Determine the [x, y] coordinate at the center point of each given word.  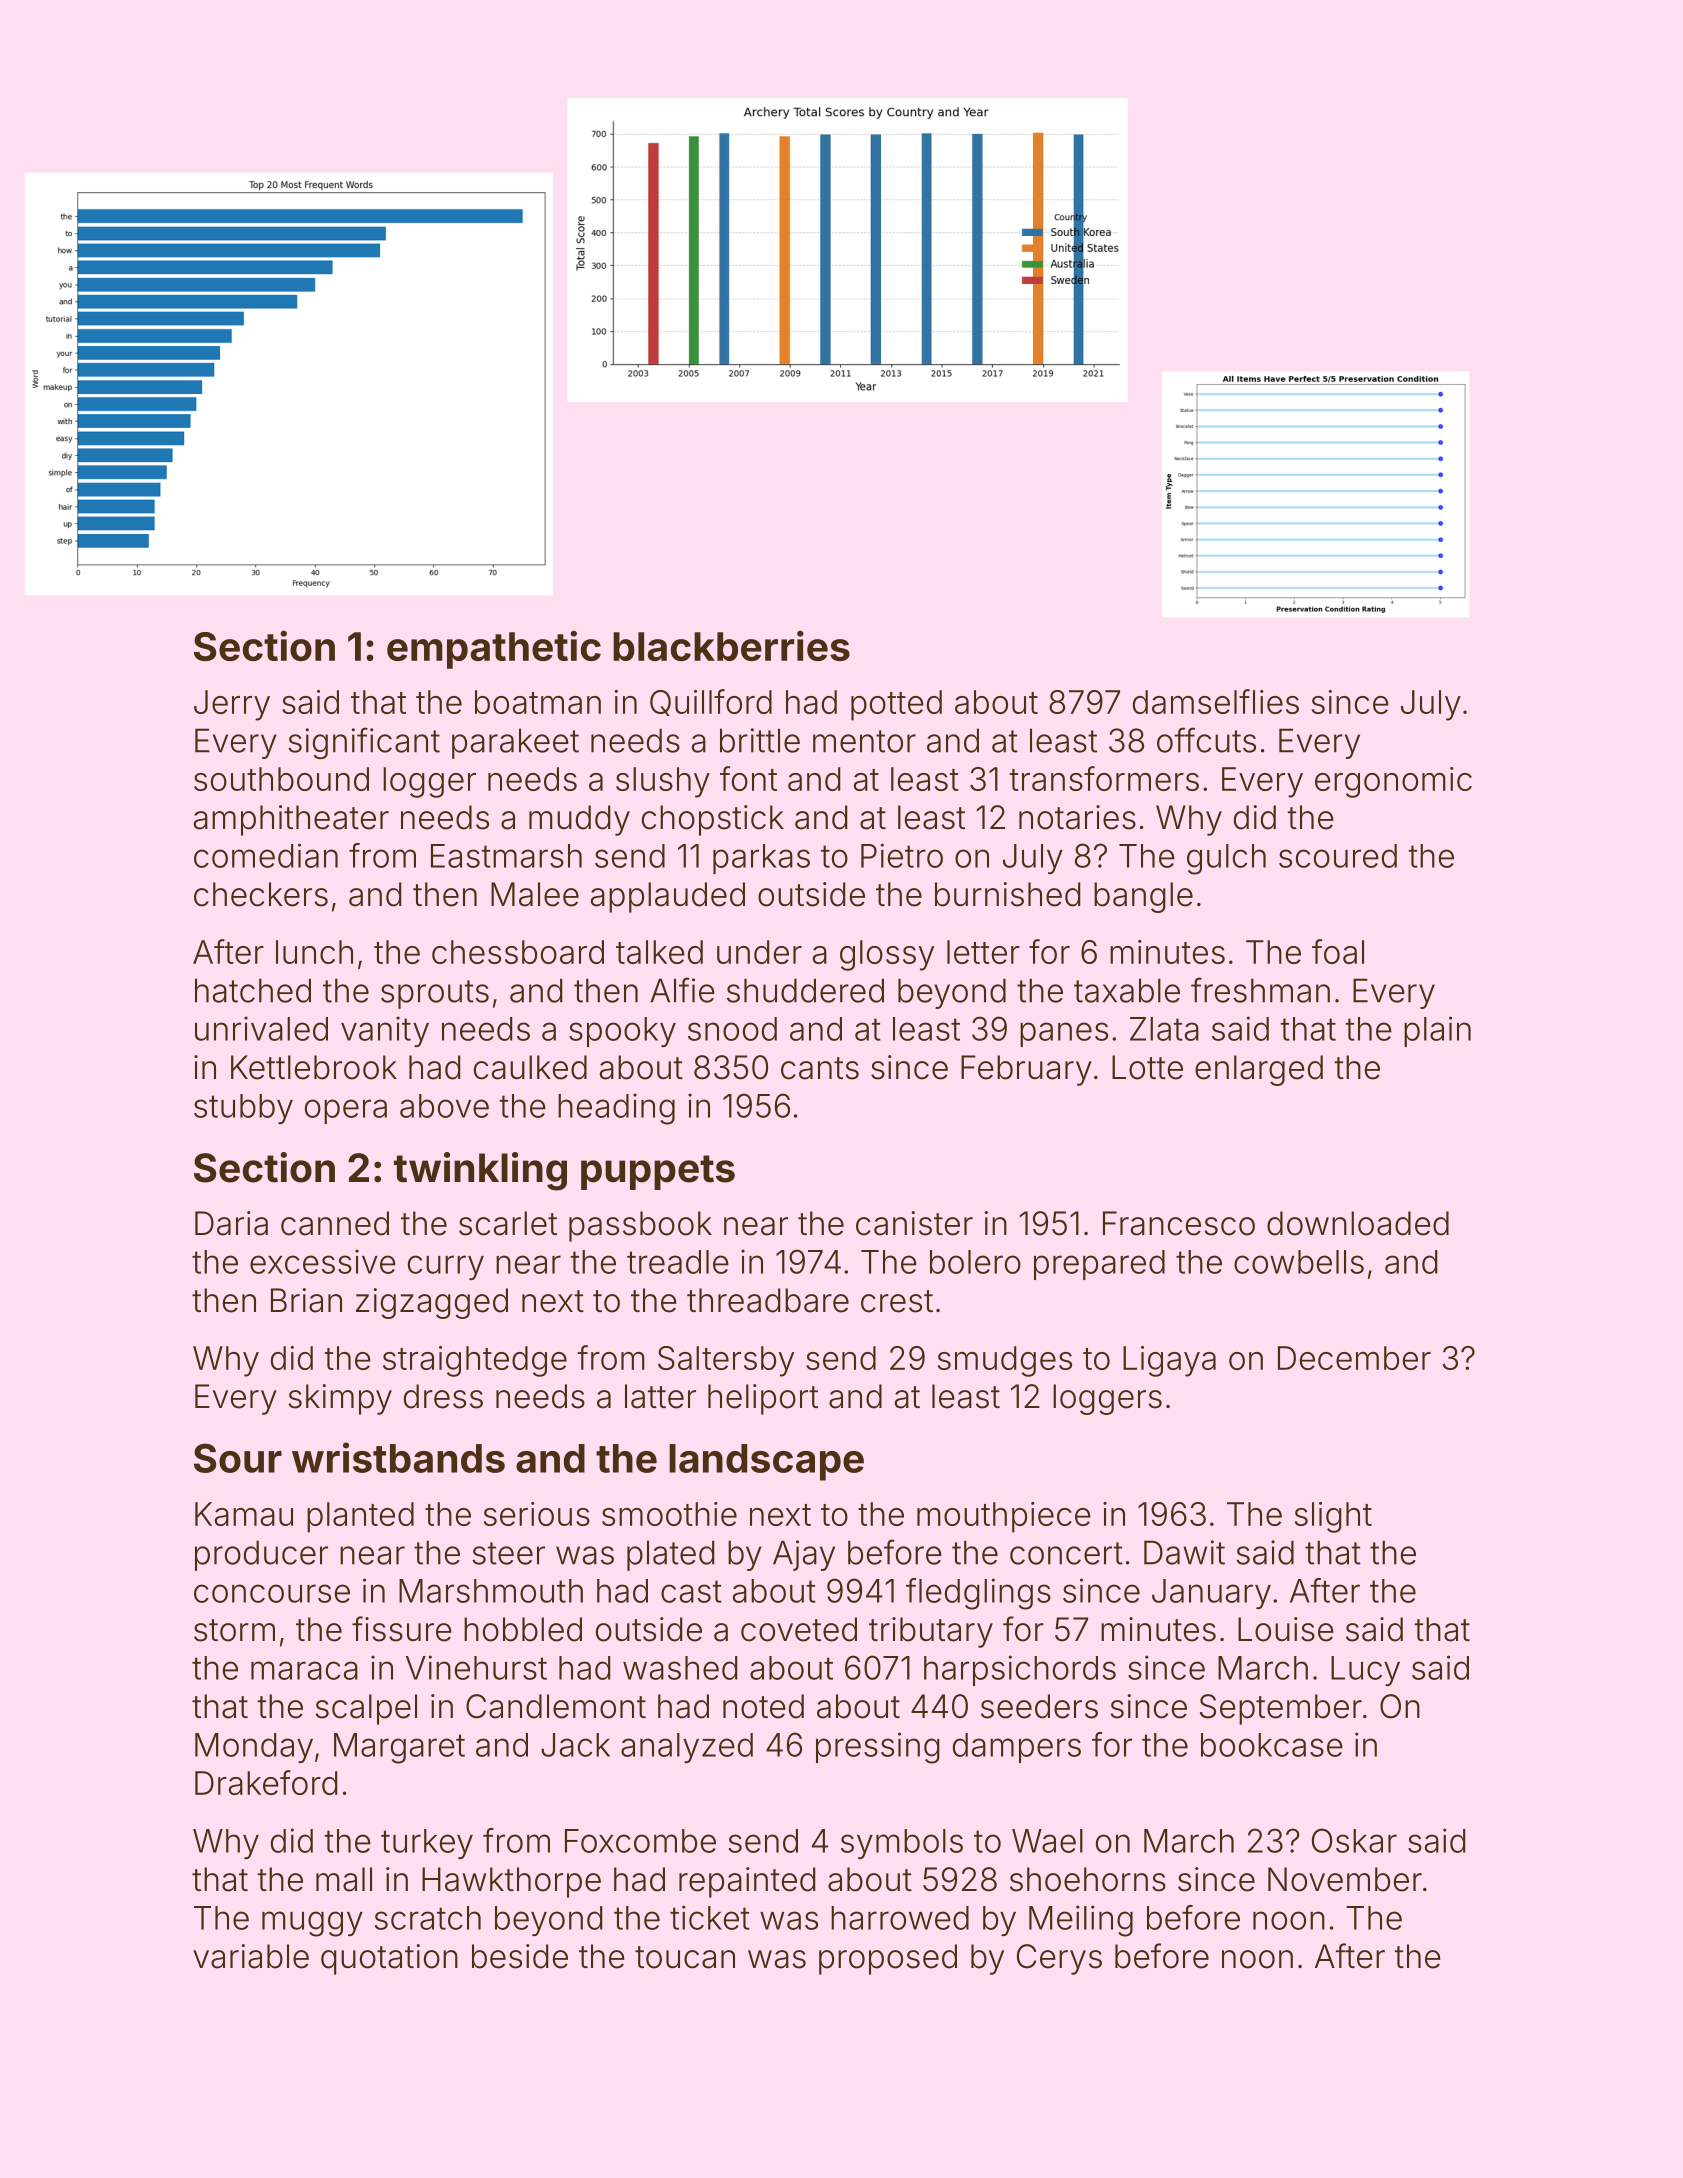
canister [914, 1223]
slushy [663, 782]
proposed [888, 1959]
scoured [1338, 856]
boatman [538, 702]
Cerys [1059, 1959]
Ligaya [1169, 1361]
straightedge [475, 1361]
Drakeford [266, 1782]
